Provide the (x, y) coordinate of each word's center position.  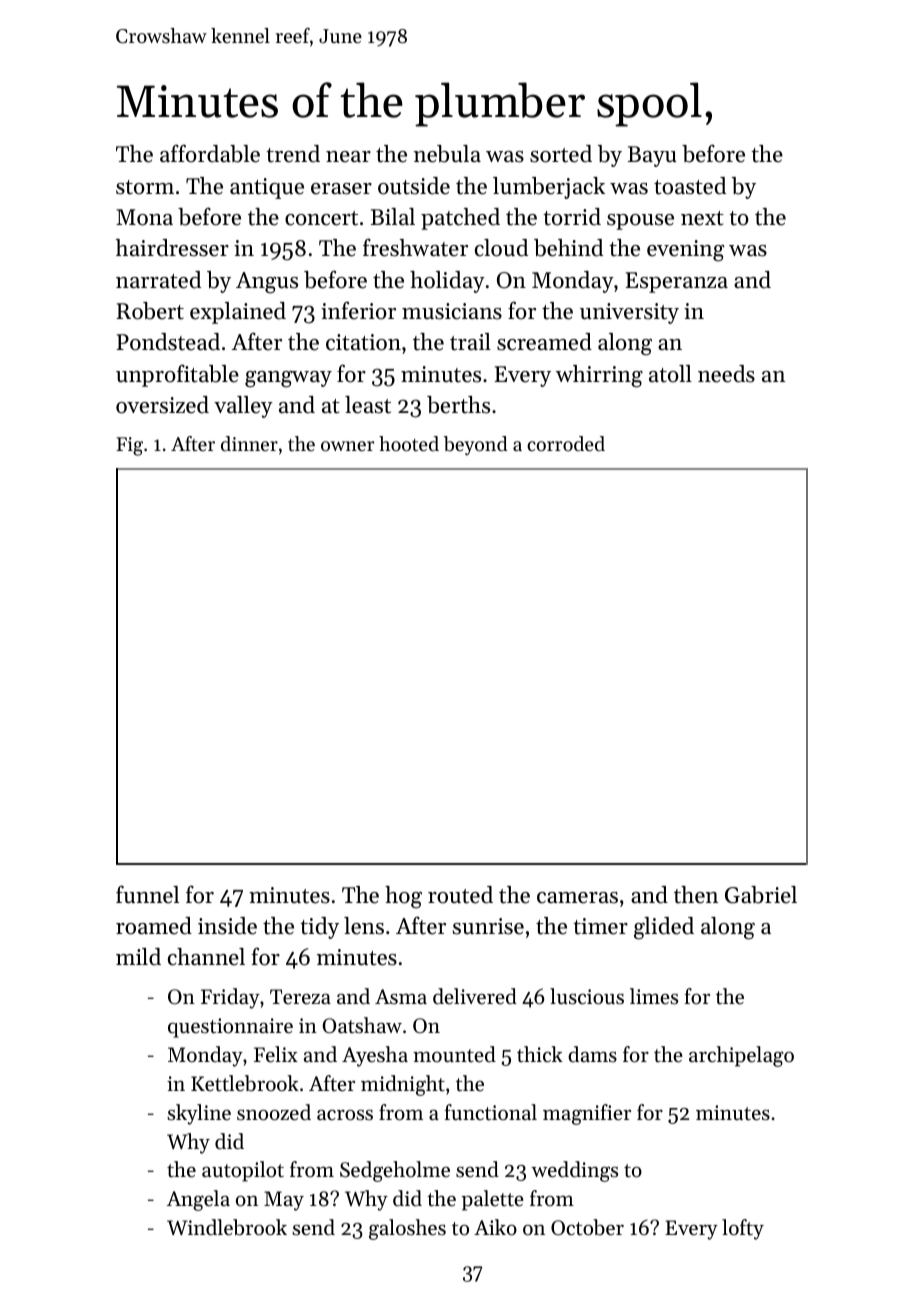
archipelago (741, 1056)
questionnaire (230, 1028)
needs (726, 374)
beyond (476, 445)
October (587, 1227)
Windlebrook (227, 1227)
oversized (162, 405)
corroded (566, 444)
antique (267, 188)
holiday (447, 282)
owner (348, 446)
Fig (129, 446)
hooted (409, 444)
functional (490, 1112)
